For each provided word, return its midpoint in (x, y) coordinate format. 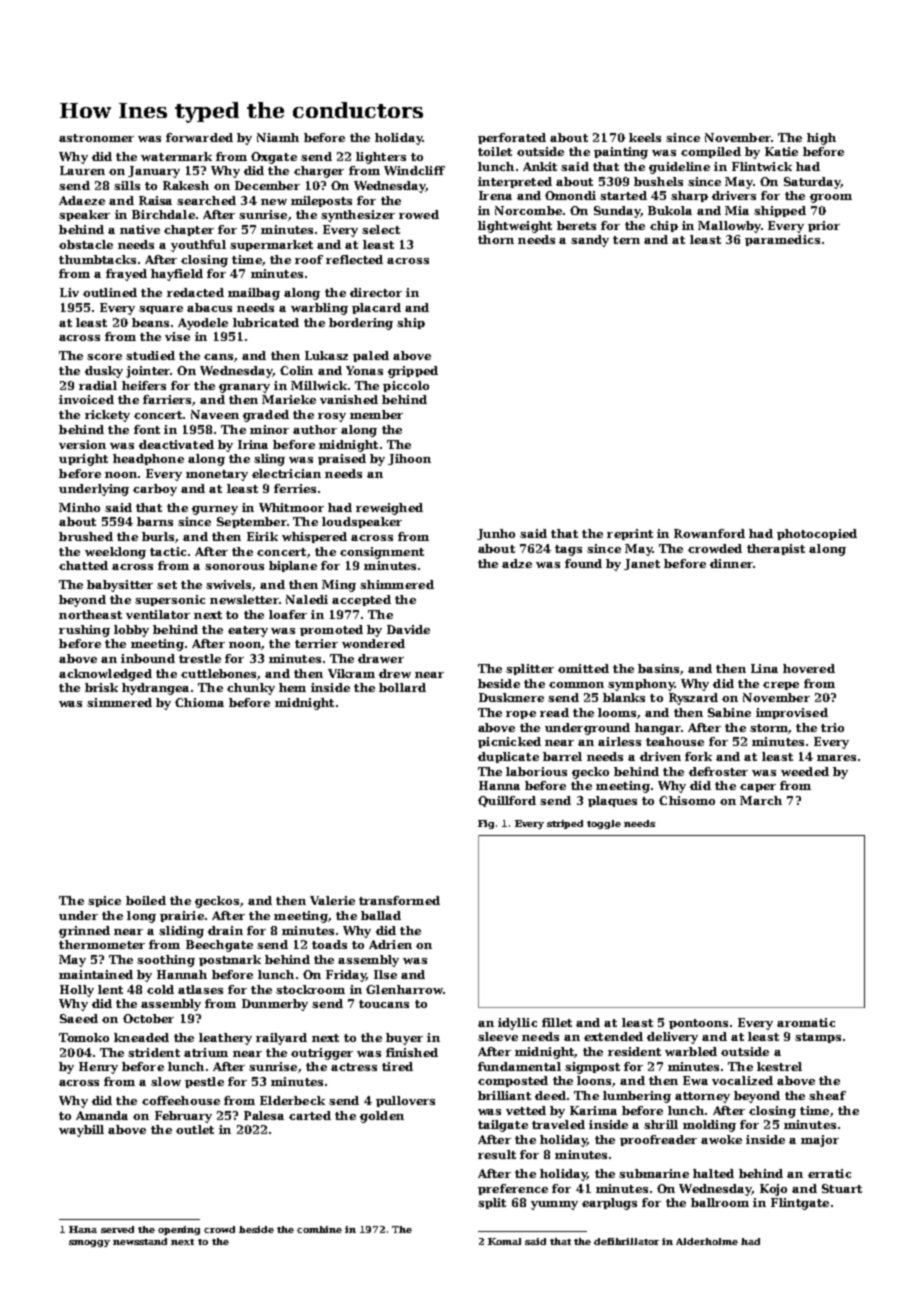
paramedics (782, 240)
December (267, 185)
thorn (496, 239)
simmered (119, 702)
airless (619, 741)
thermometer (102, 944)
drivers (734, 195)
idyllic (517, 1024)
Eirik (262, 536)
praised (342, 459)
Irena (495, 195)
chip (664, 226)
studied (150, 355)
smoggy (89, 1243)
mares (836, 758)
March (761, 800)
